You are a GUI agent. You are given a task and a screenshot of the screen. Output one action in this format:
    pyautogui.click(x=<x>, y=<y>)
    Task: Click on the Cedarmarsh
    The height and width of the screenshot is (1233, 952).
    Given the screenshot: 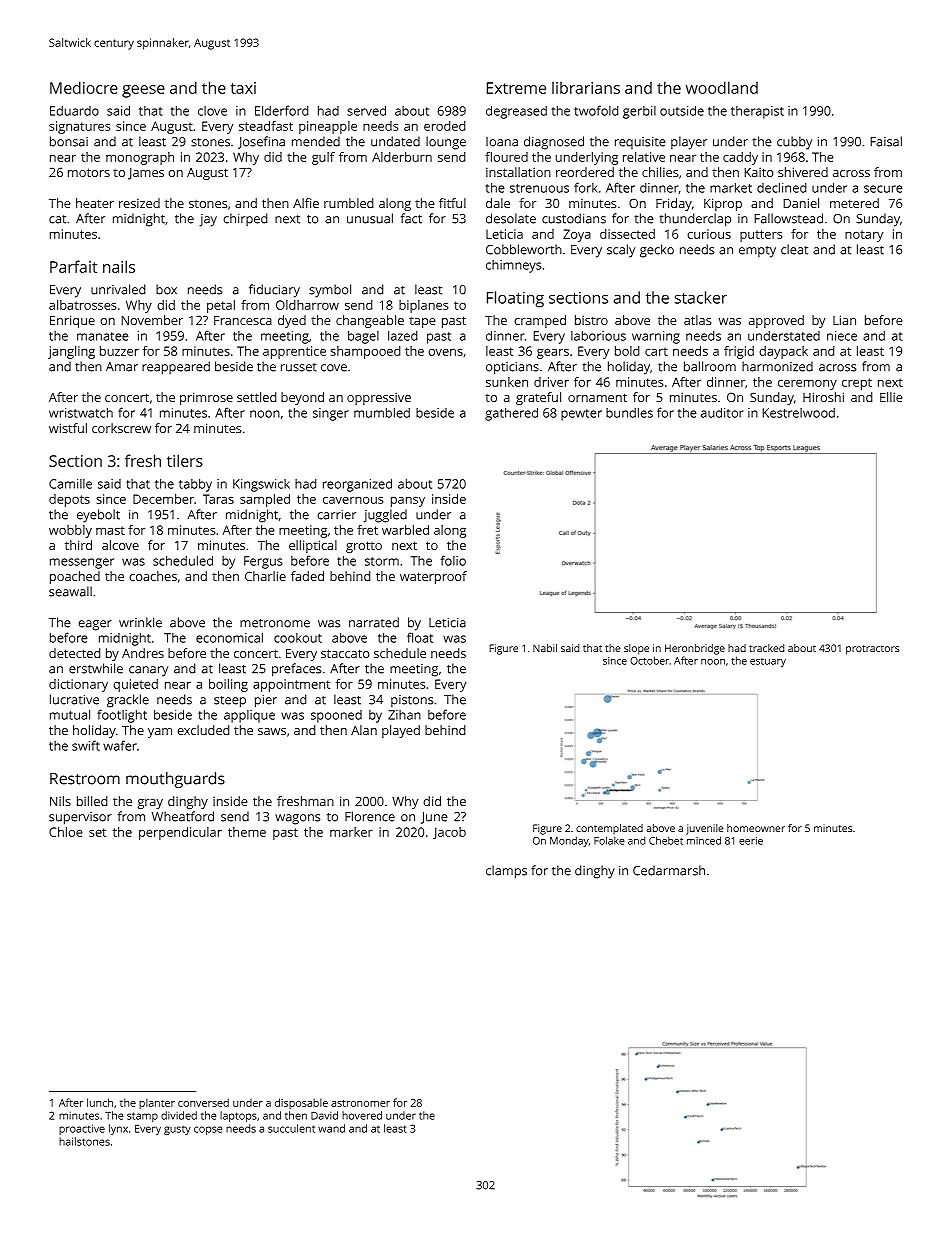 What is the action you would take?
    pyautogui.click(x=669, y=870)
